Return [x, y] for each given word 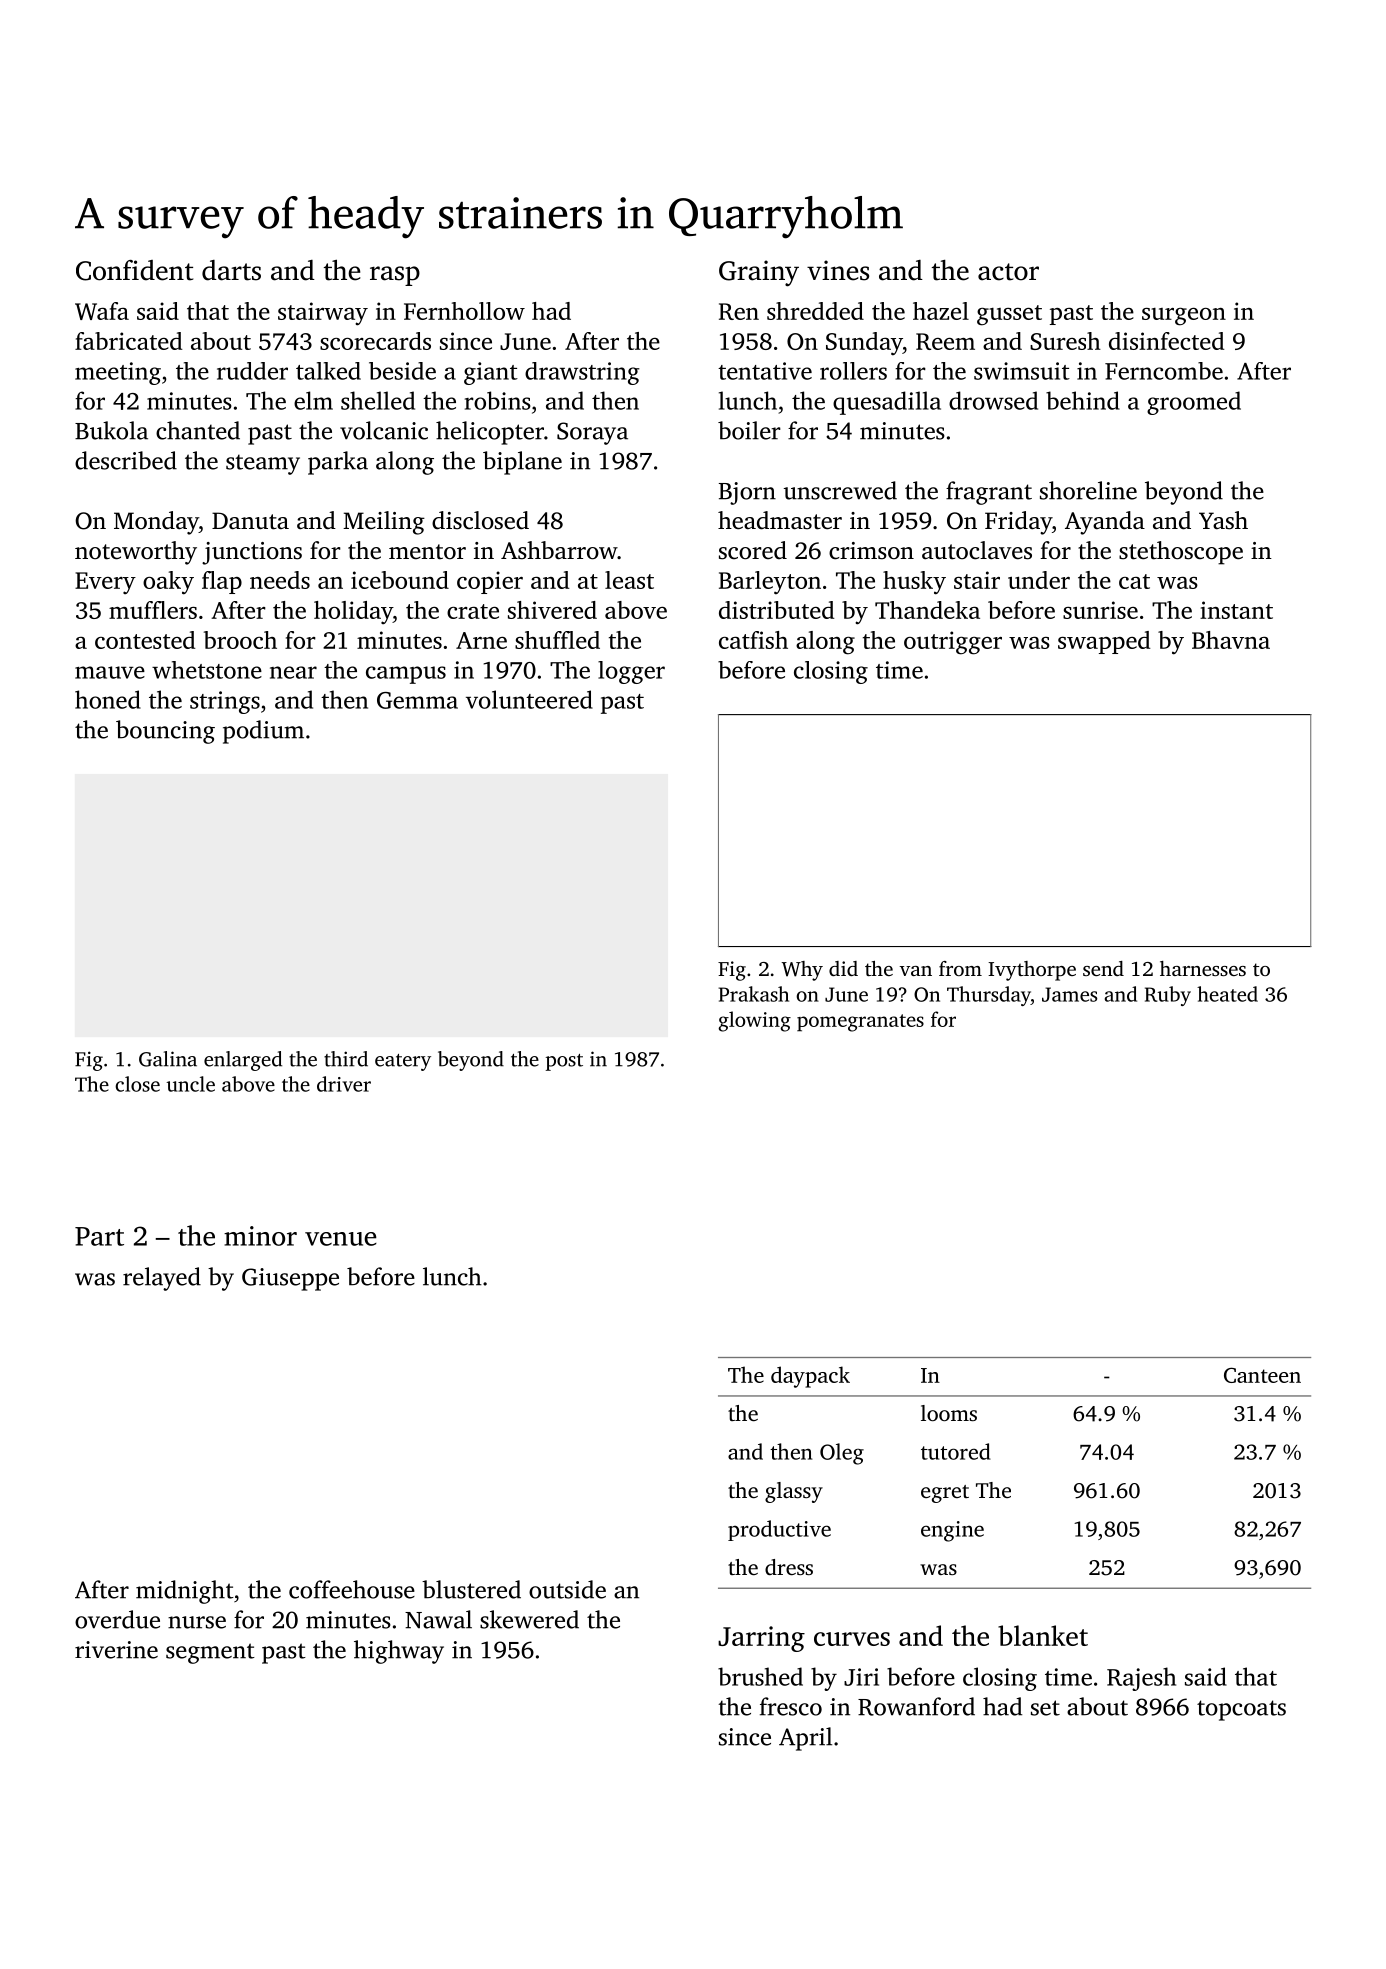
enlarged [243, 1061]
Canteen [1262, 1375]
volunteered [529, 699]
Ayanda [1105, 523]
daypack [810, 1377]
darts [231, 270]
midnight [185, 1592]
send [1103, 968]
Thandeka [927, 610]
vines [838, 270]
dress [789, 1567]
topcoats [1241, 1710]
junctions [252, 553]
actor [1008, 272]
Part [99, 1236]
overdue [117, 1619]
